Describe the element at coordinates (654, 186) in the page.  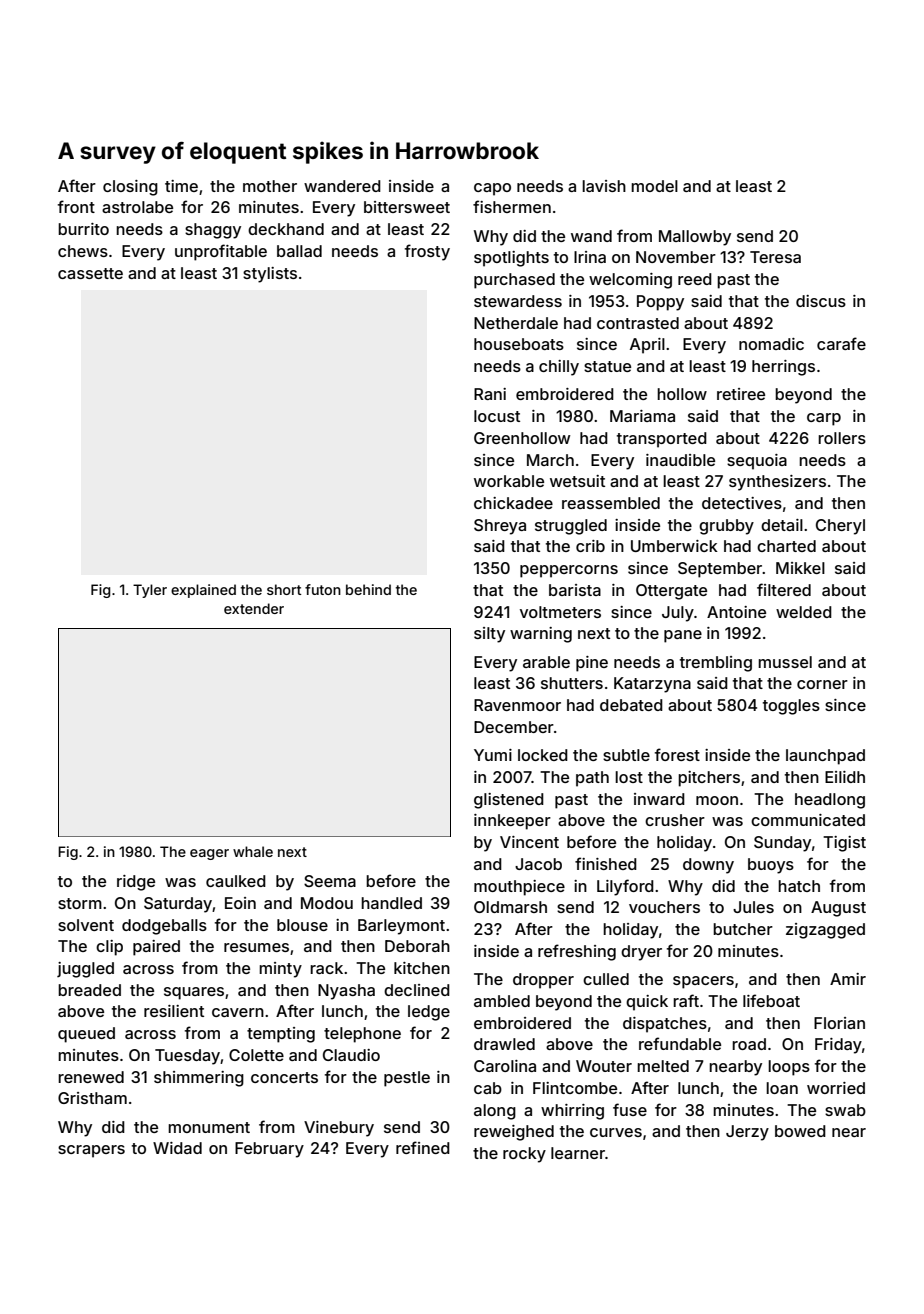
I see `model` at that location.
